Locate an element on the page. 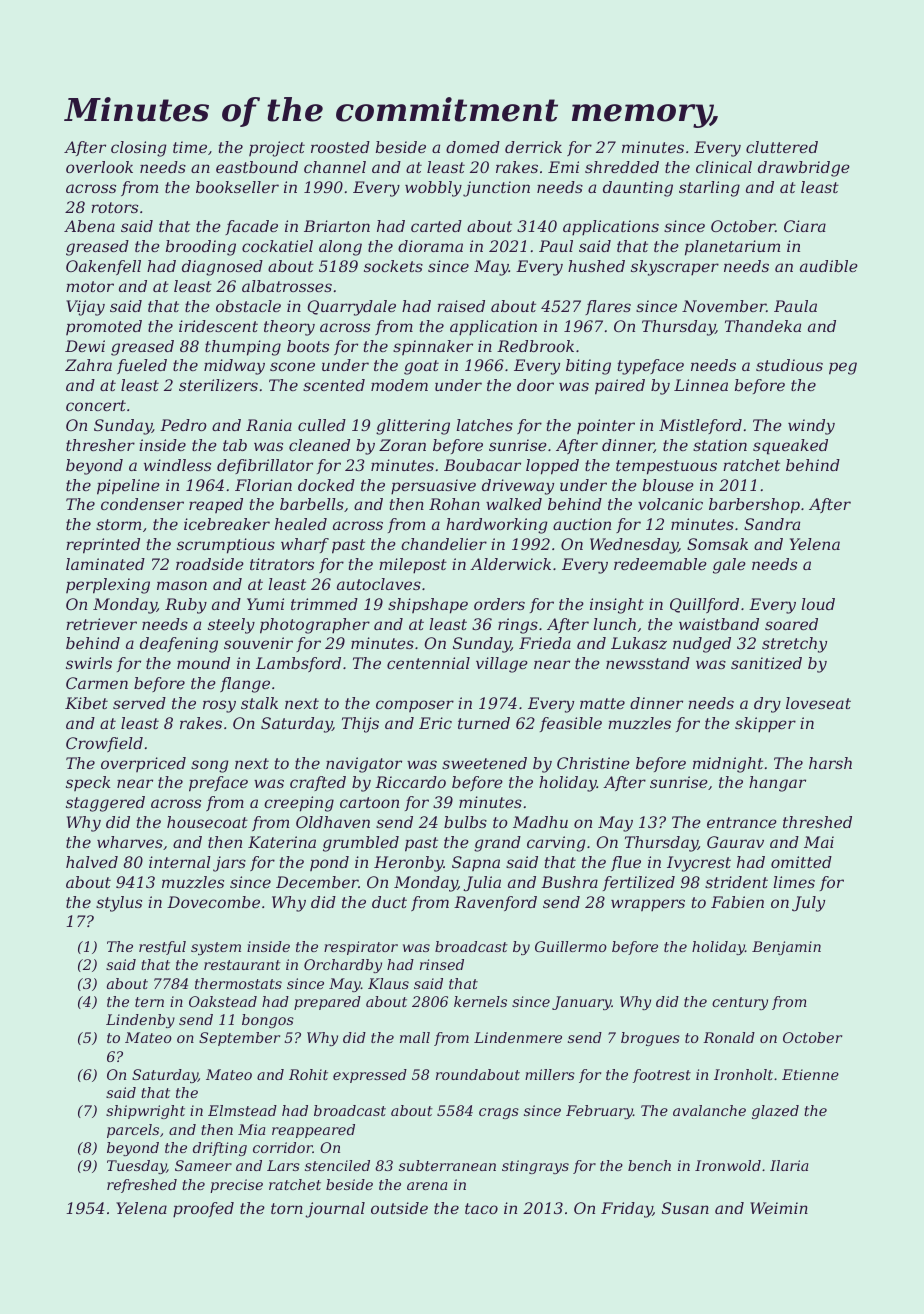 The width and height of the document is (924, 1314). Ravenford is located at coordinates (495, 903).
